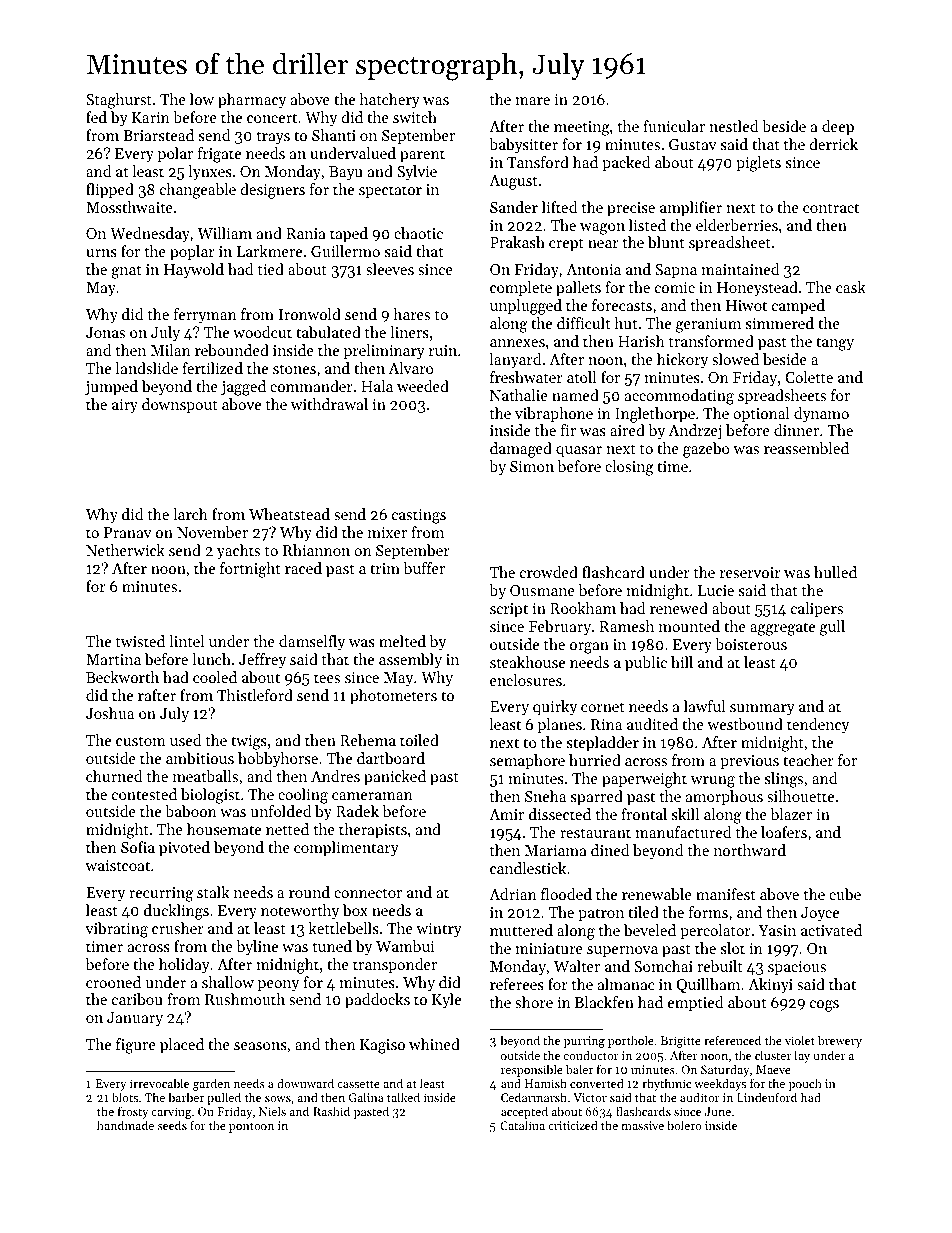 This screenshot has width=952, height=1233. I want to click on cogs, so click(824, 1006).
